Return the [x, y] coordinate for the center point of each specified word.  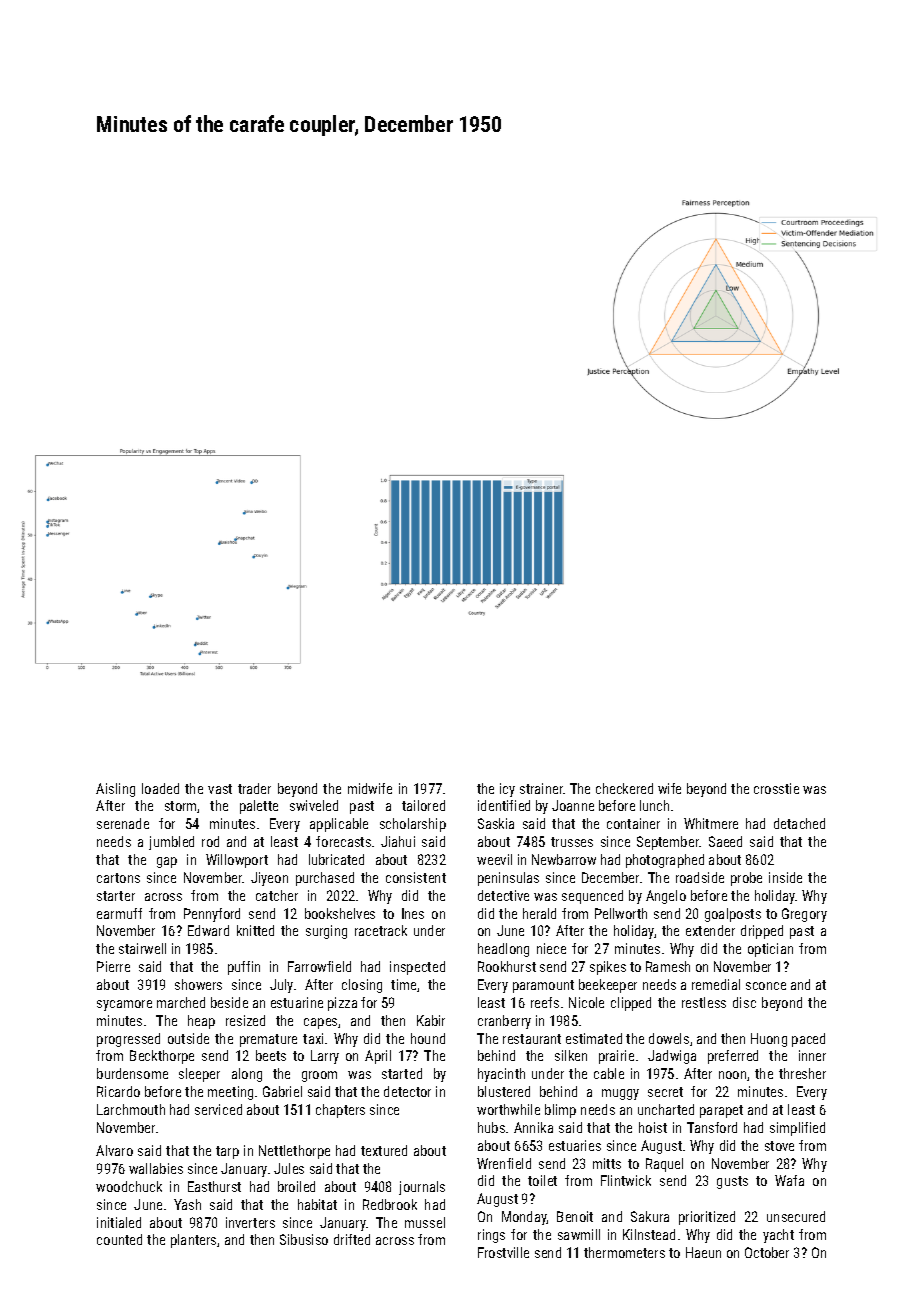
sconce [766, 986]
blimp [560, 1111]
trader [254, 788]
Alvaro [114, 1150]
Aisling [115, 790]
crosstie [776, 788]
